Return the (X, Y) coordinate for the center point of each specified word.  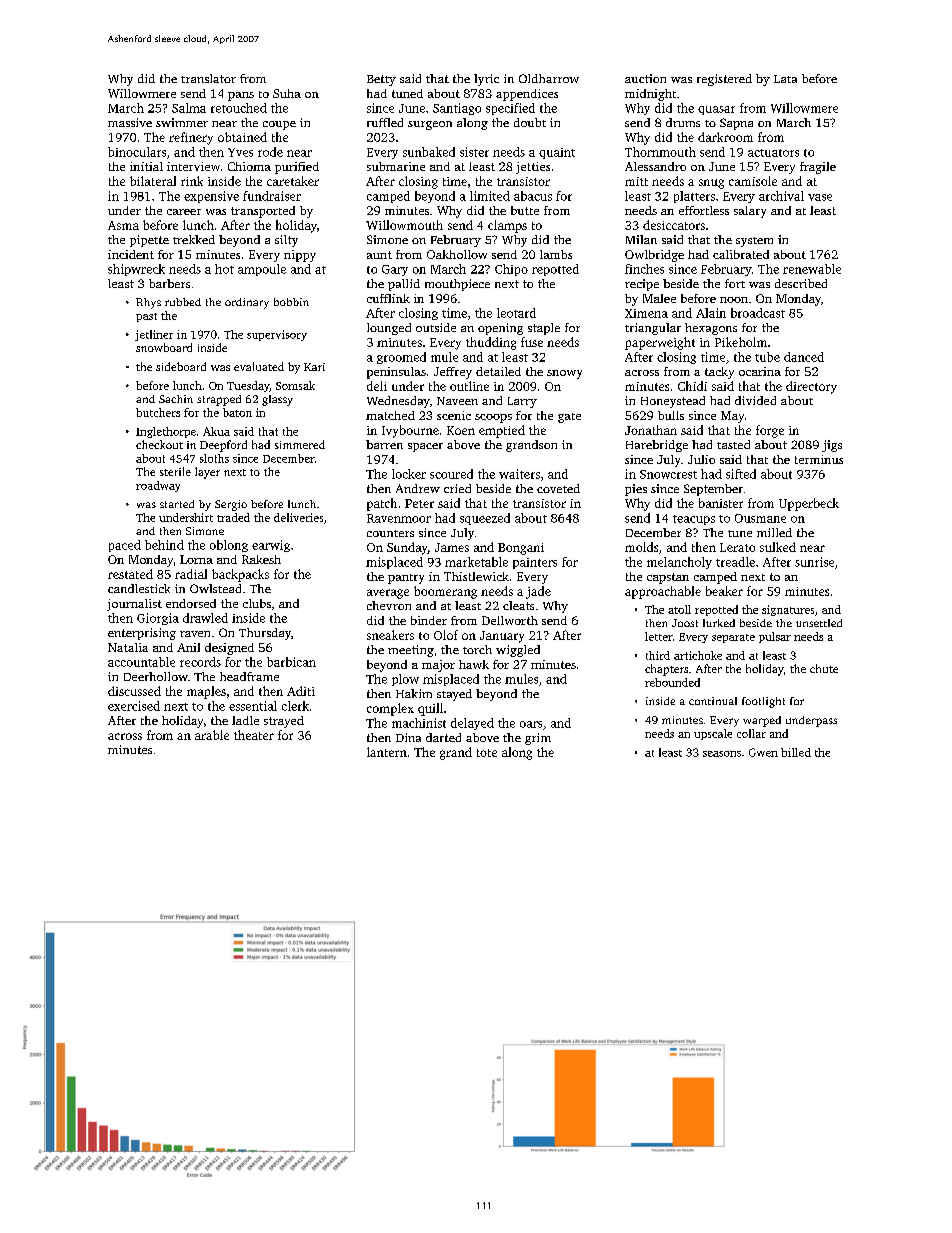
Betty (381, 80)
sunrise (814, 562)
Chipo (511, 270)
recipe (642, 285)
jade (538, 592)
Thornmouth (660, 152)
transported (263, 212)
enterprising (142, 634)
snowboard (164, 347)
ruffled (385, 122)
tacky (719, 373)
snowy (564, 374)
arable (212, 735)
